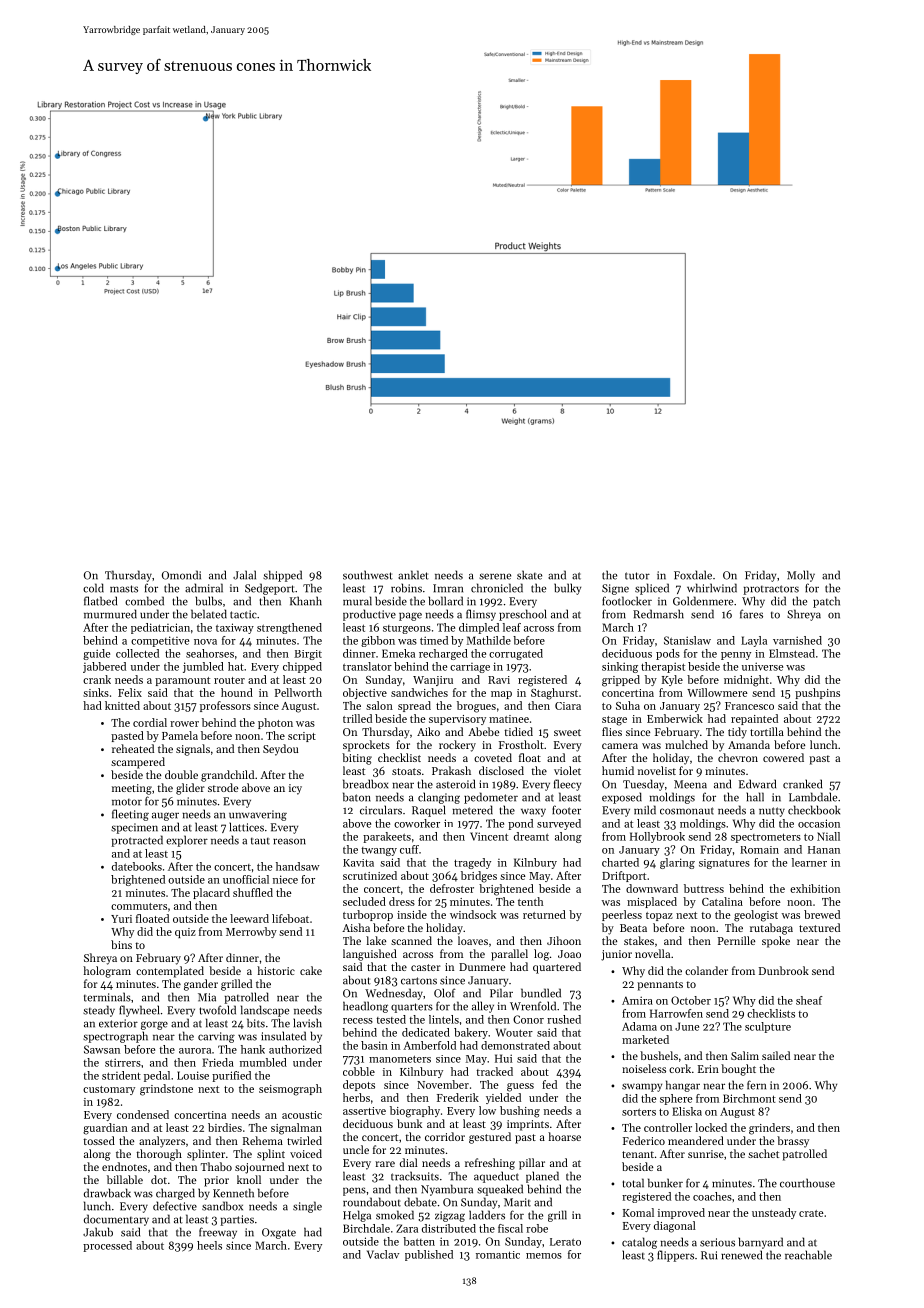  I want to click on Jihoon, so click(564, 940).
